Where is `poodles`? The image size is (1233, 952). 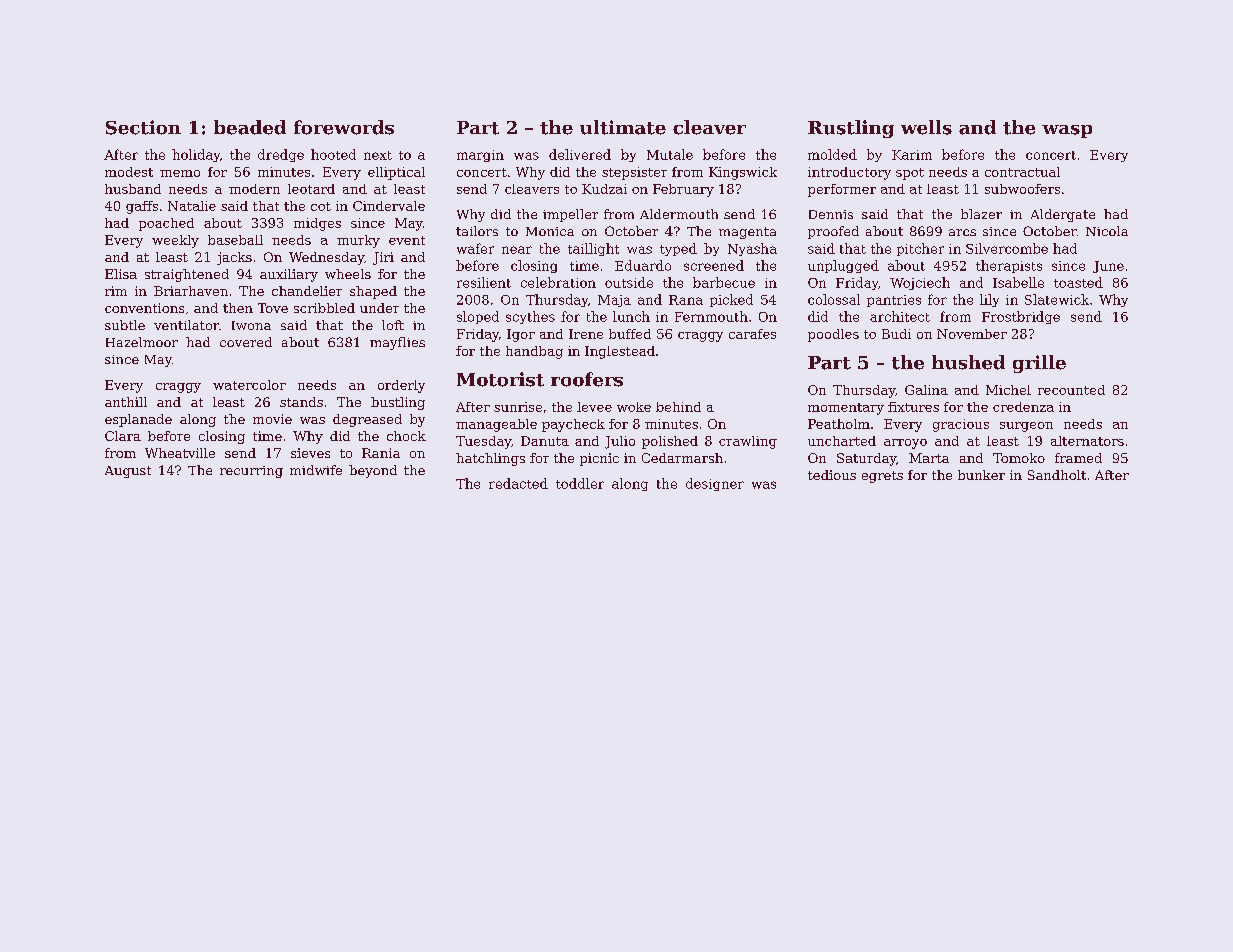
poodles is located at coordinates (833, 335).
